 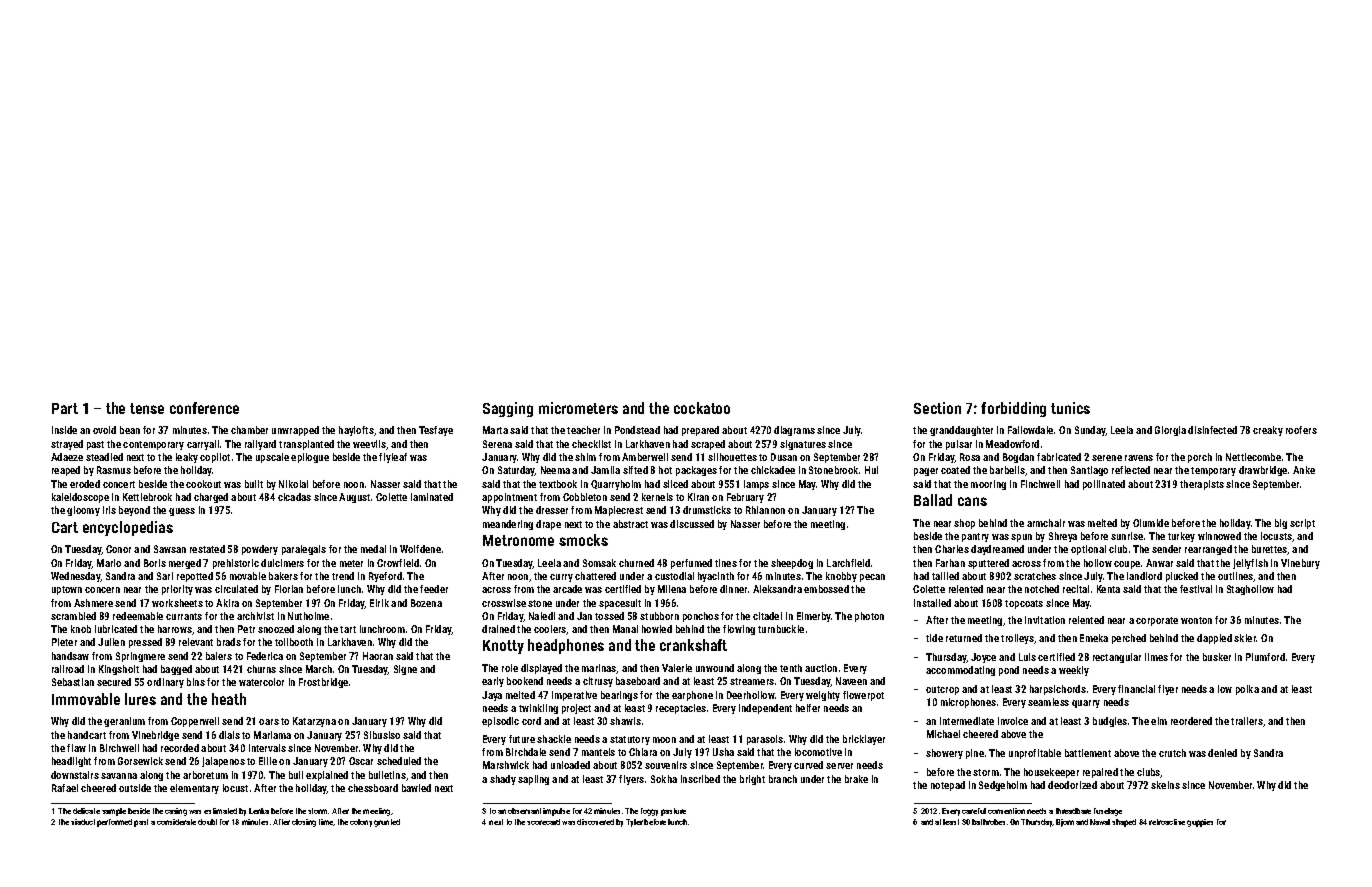 I want to click on reflected, so click(x=1131, y=470).
